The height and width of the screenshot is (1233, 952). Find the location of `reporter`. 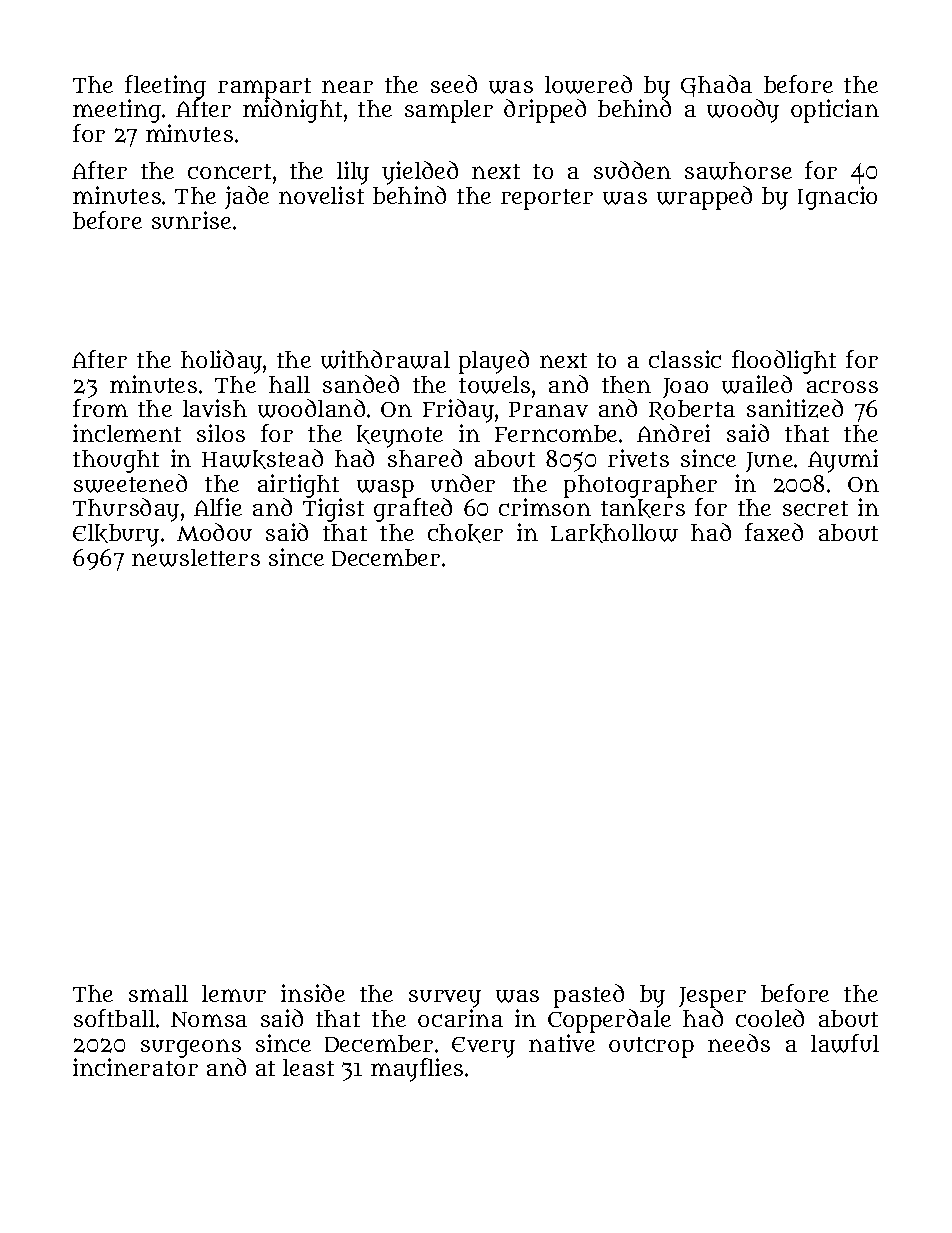

reporter is located at coordinates (547, 199).
